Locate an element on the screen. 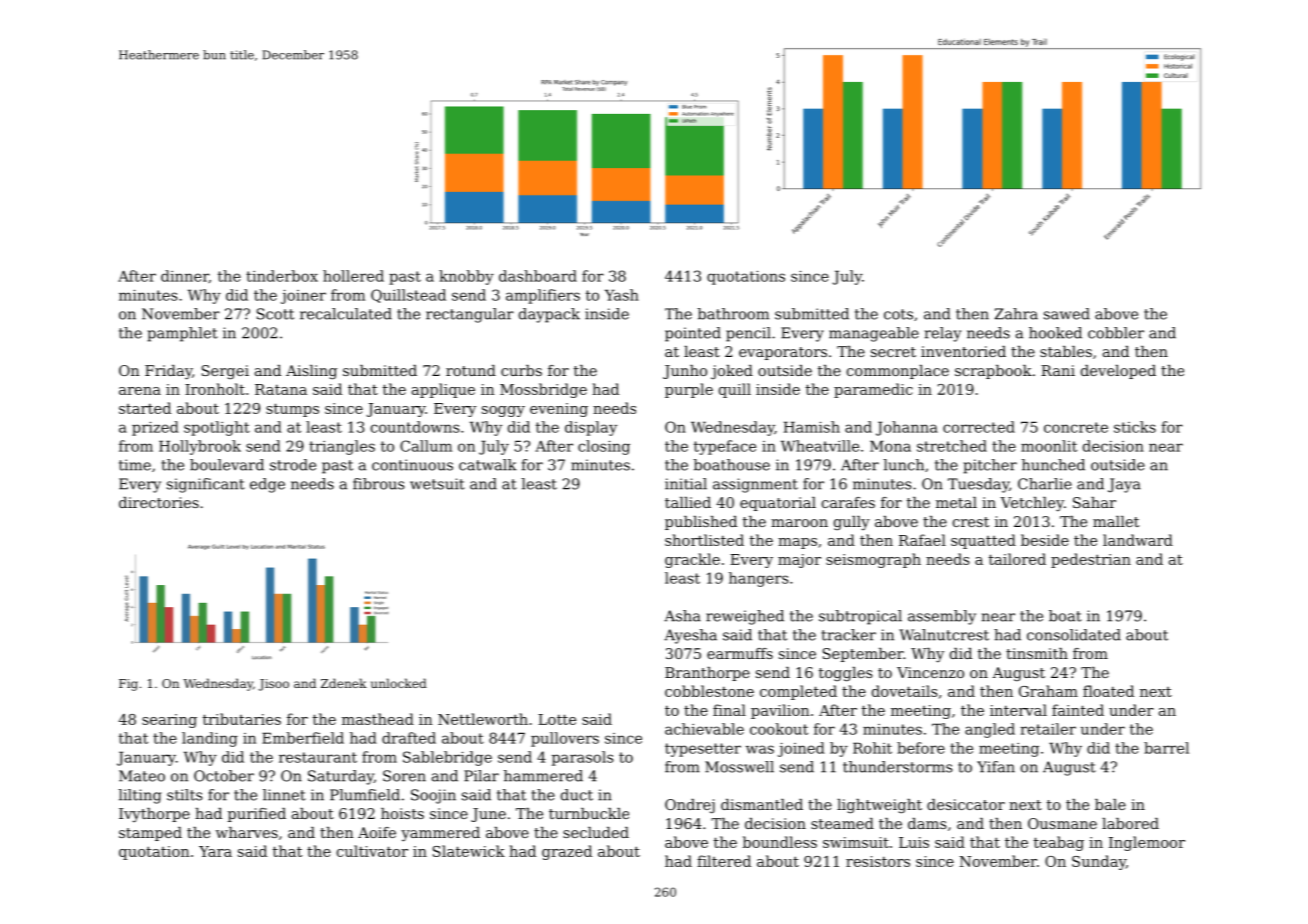 This screenshot has width=1308, height=924. Rani is located at coordinates (1058, 370).
